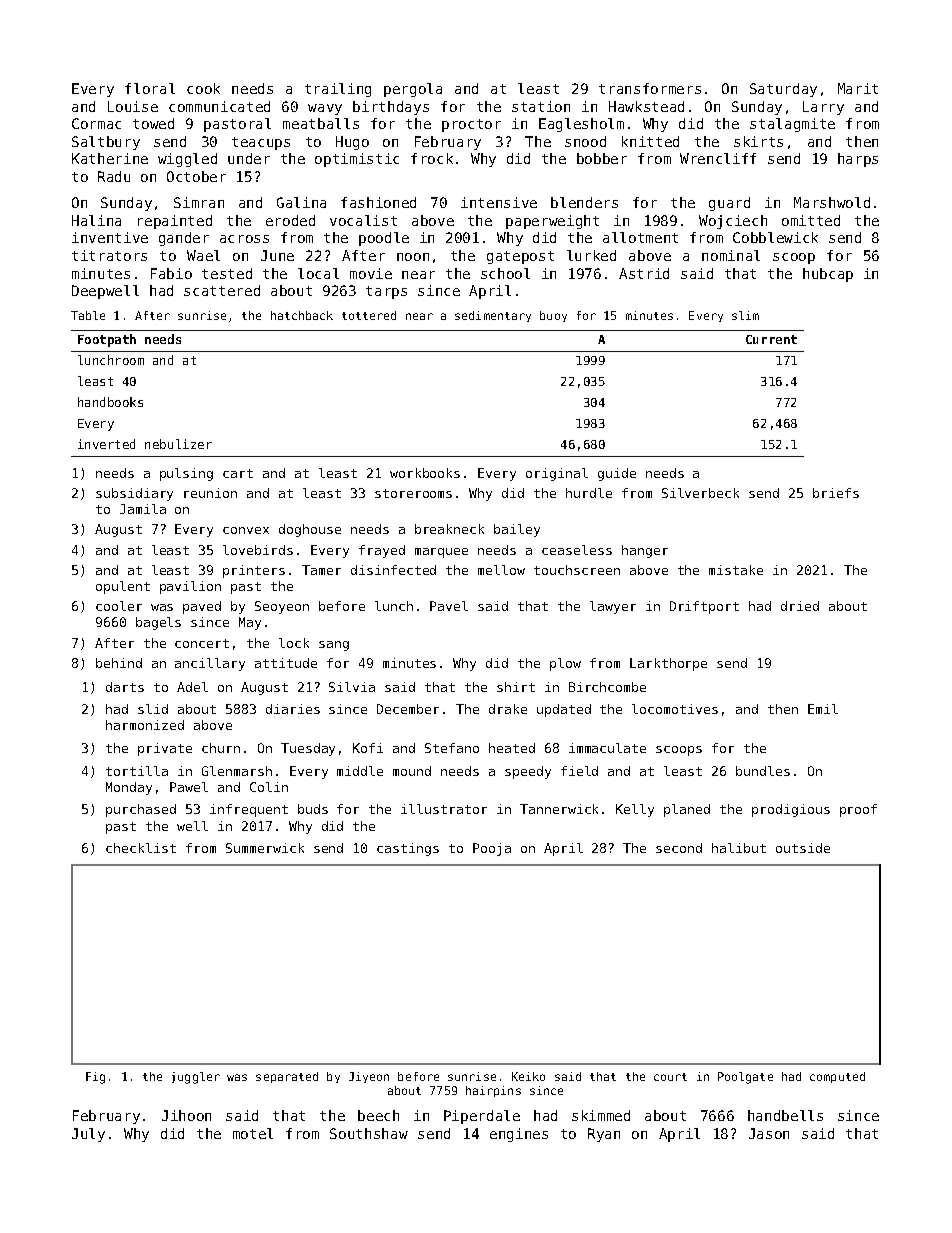  What do you see at coordinates (758, 141) in the document?
I see `skirts` at bounding box center [758, 141].
